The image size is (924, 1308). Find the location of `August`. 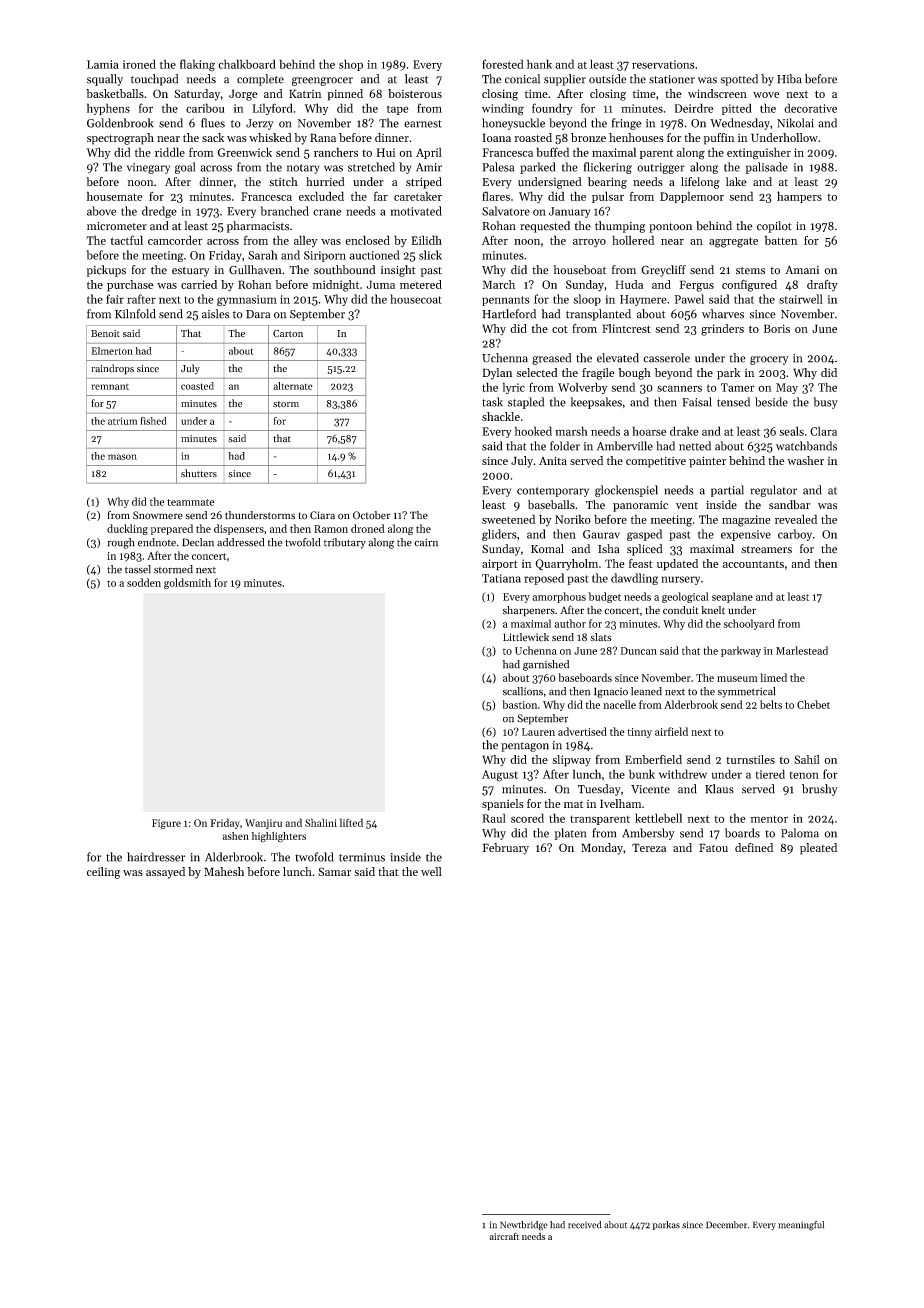

August is located at coordinates (500, 776).
